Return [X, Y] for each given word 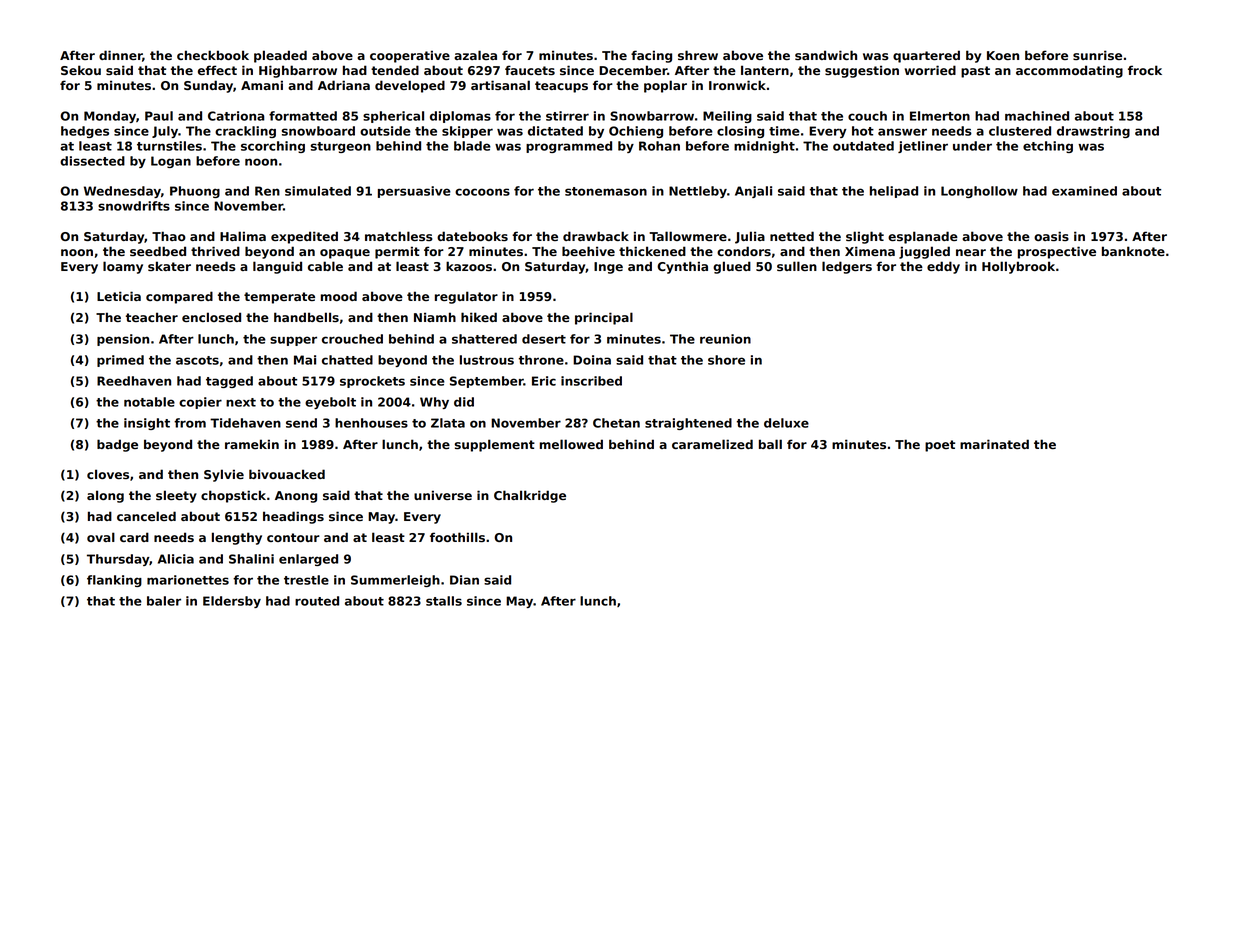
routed [317, 601]
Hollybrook [1018, 267]
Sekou [81, 70]
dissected [92, 161]
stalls [444, 601]
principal [604, 318]
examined [1084, 191]
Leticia [119, 296]
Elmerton [940, 116]
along [105, 496]
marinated [994, 444]
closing [740, 132]
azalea [475, 55]
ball [770, 444]
